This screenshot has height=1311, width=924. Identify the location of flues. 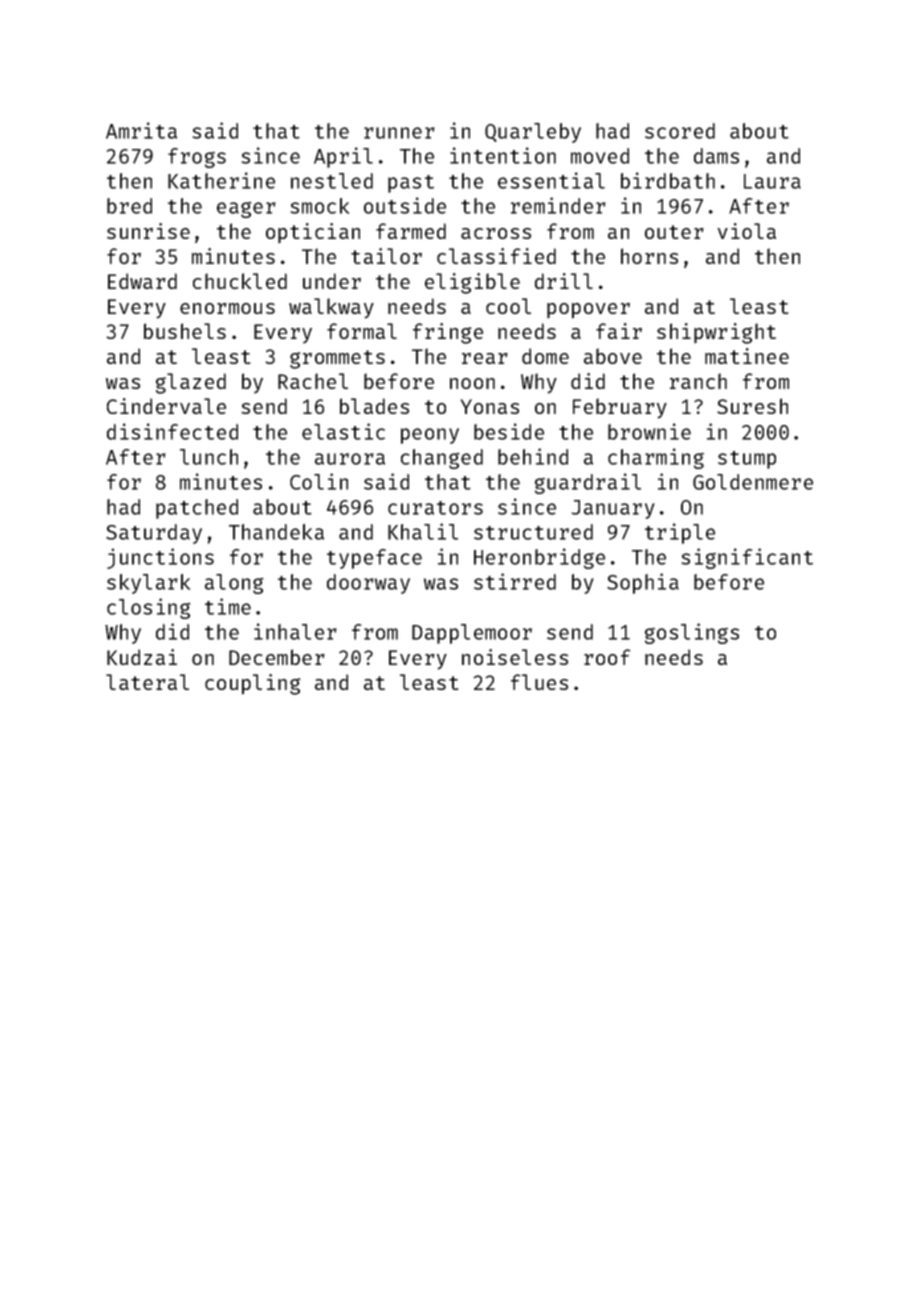
(539, 682).
